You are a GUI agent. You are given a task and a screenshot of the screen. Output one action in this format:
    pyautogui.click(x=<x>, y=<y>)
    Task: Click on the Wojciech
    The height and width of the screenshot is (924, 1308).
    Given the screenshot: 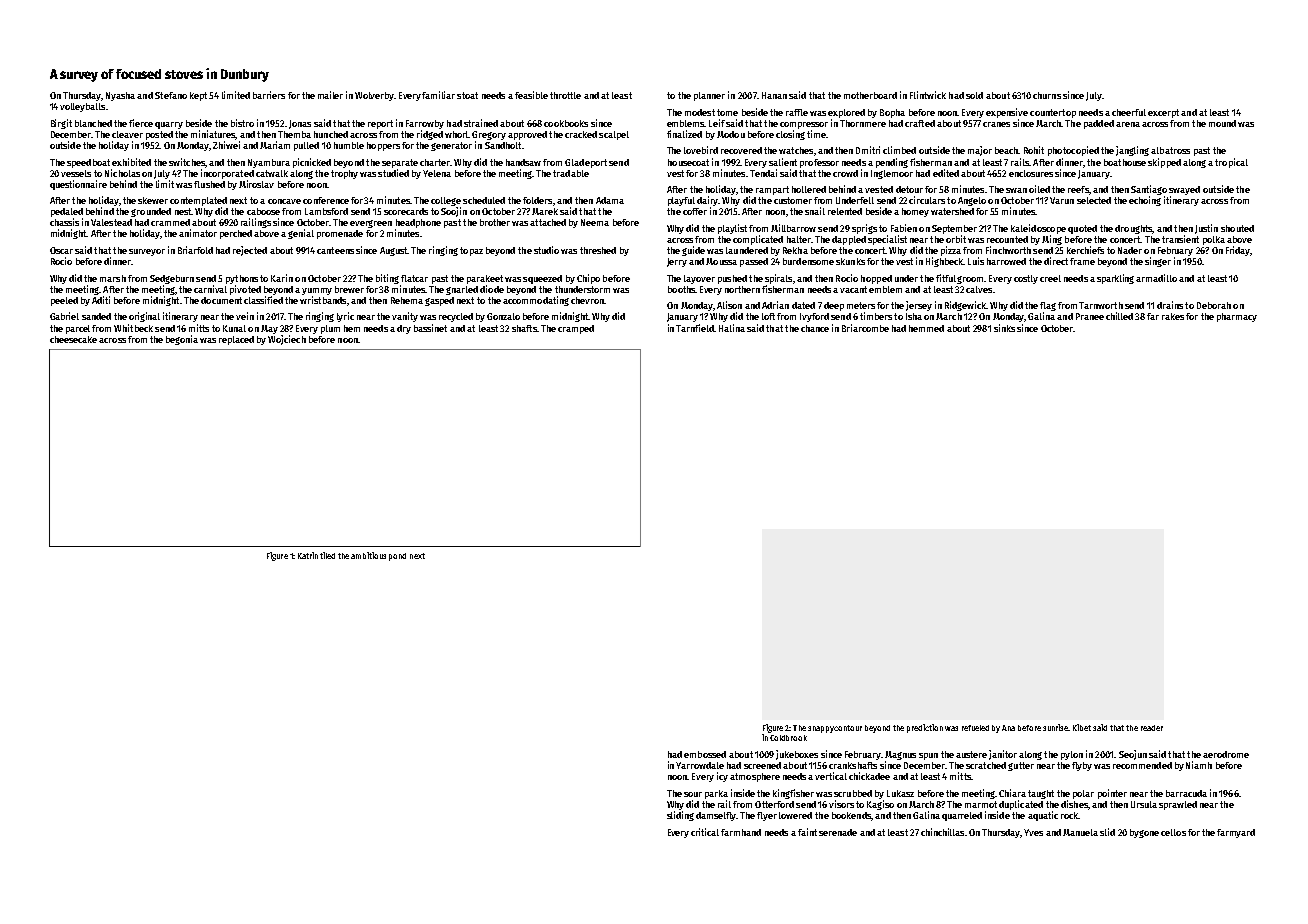 What is the action you would take?
    pyautogui.click(x=287, y=340)
